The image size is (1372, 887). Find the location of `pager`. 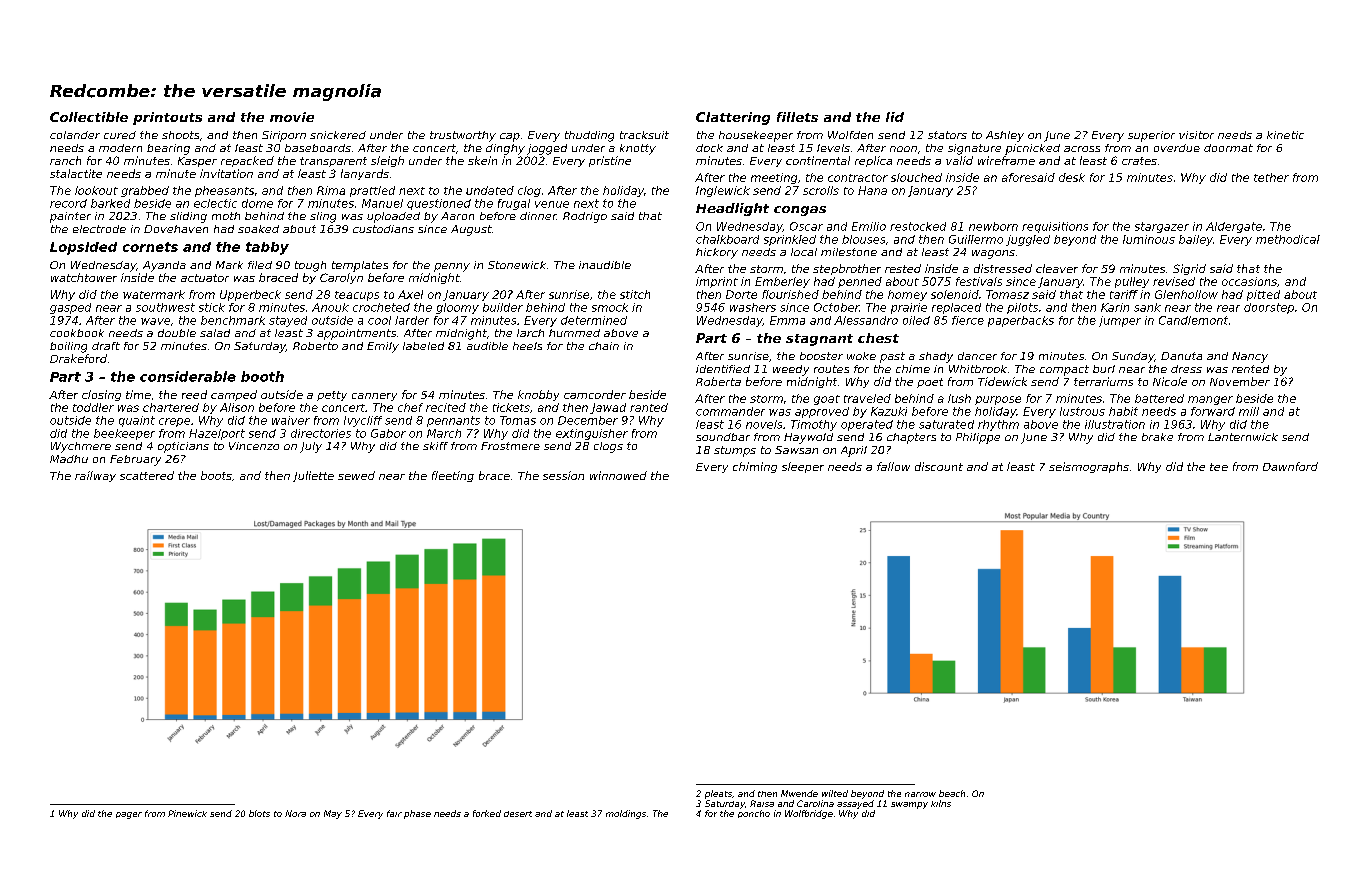

pager is located at coordinates (129, 815).
